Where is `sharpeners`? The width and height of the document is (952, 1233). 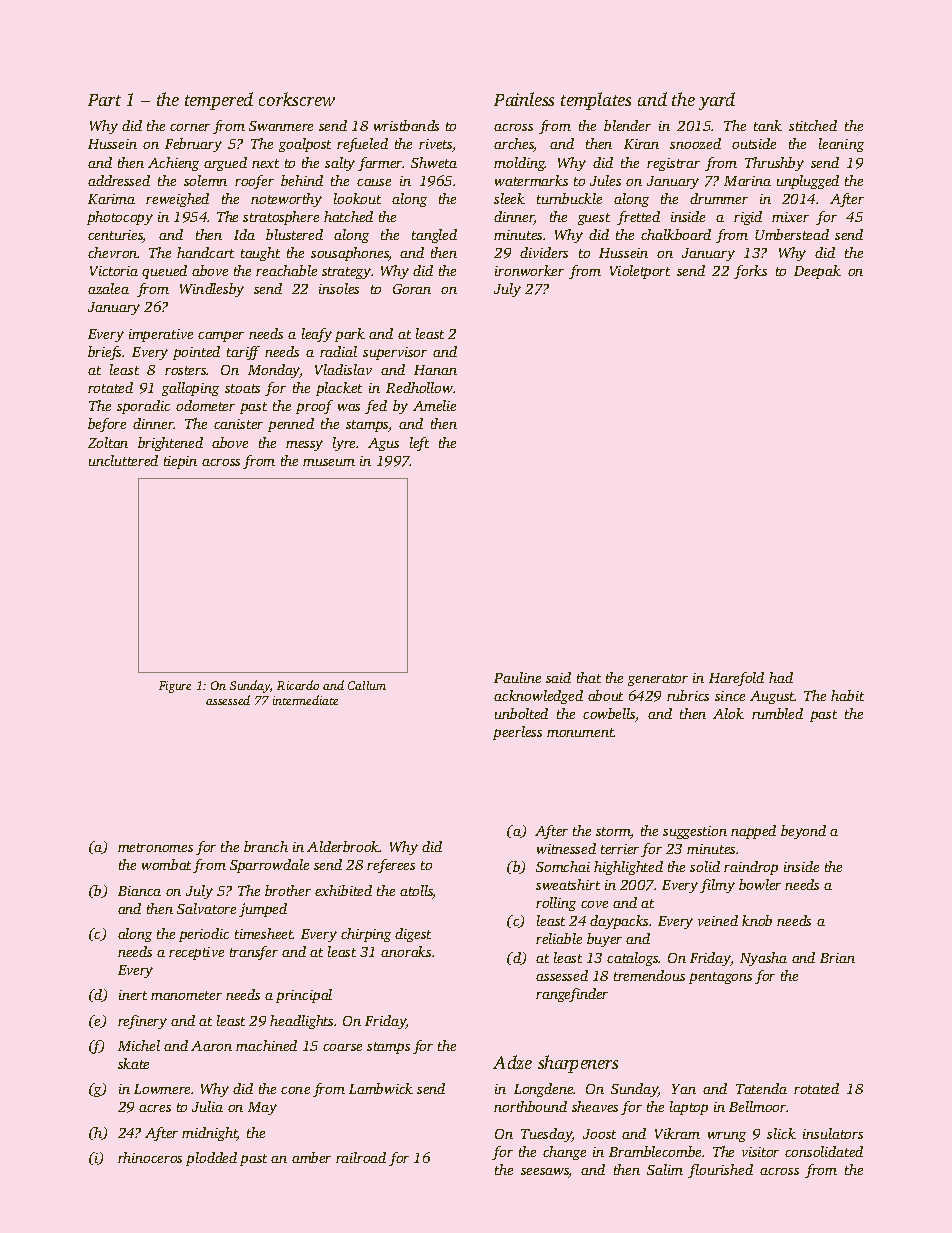 sharpeners is located at coordinates (578, 1064).
